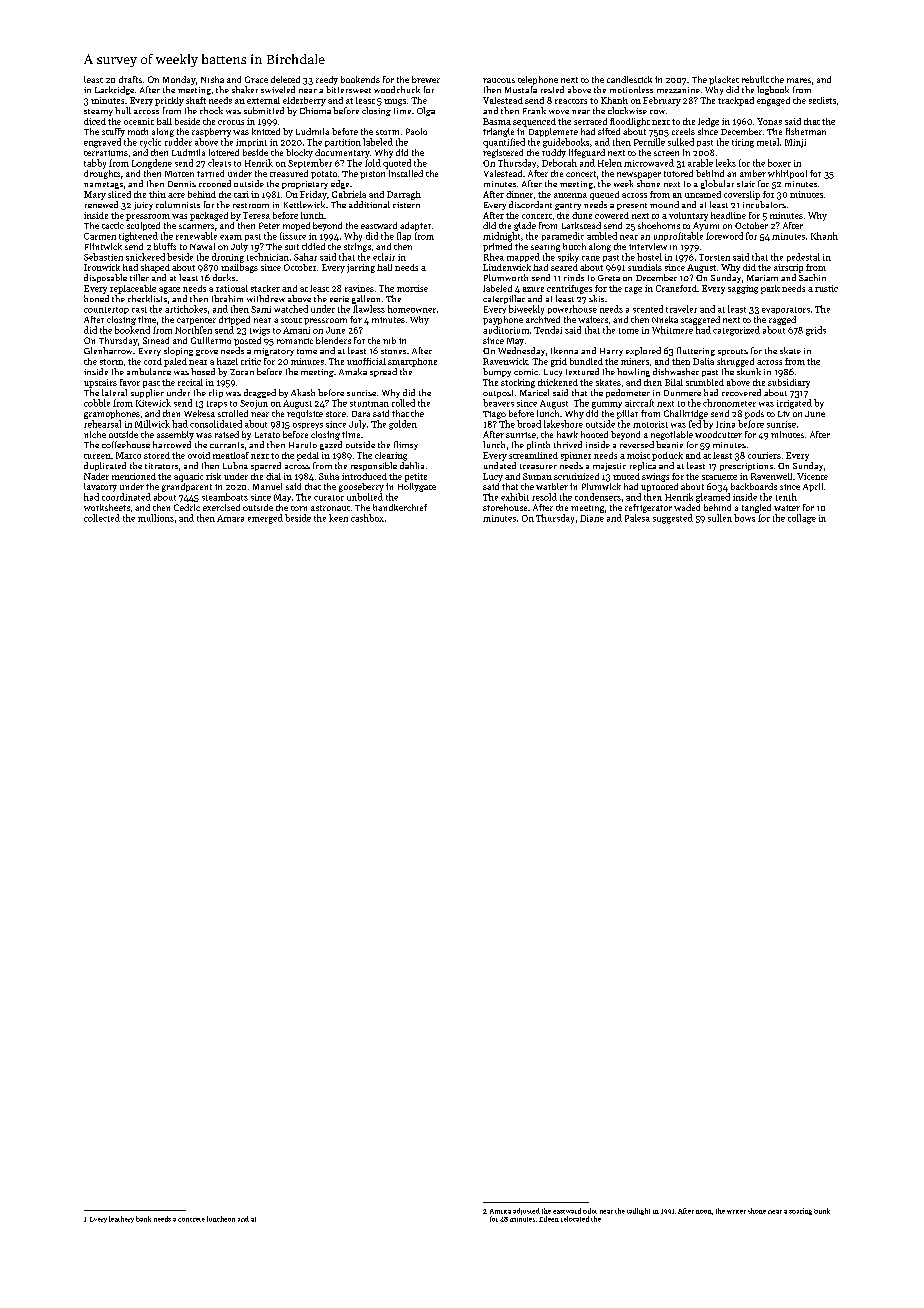  I want to click on collected, so click(102, 518).
